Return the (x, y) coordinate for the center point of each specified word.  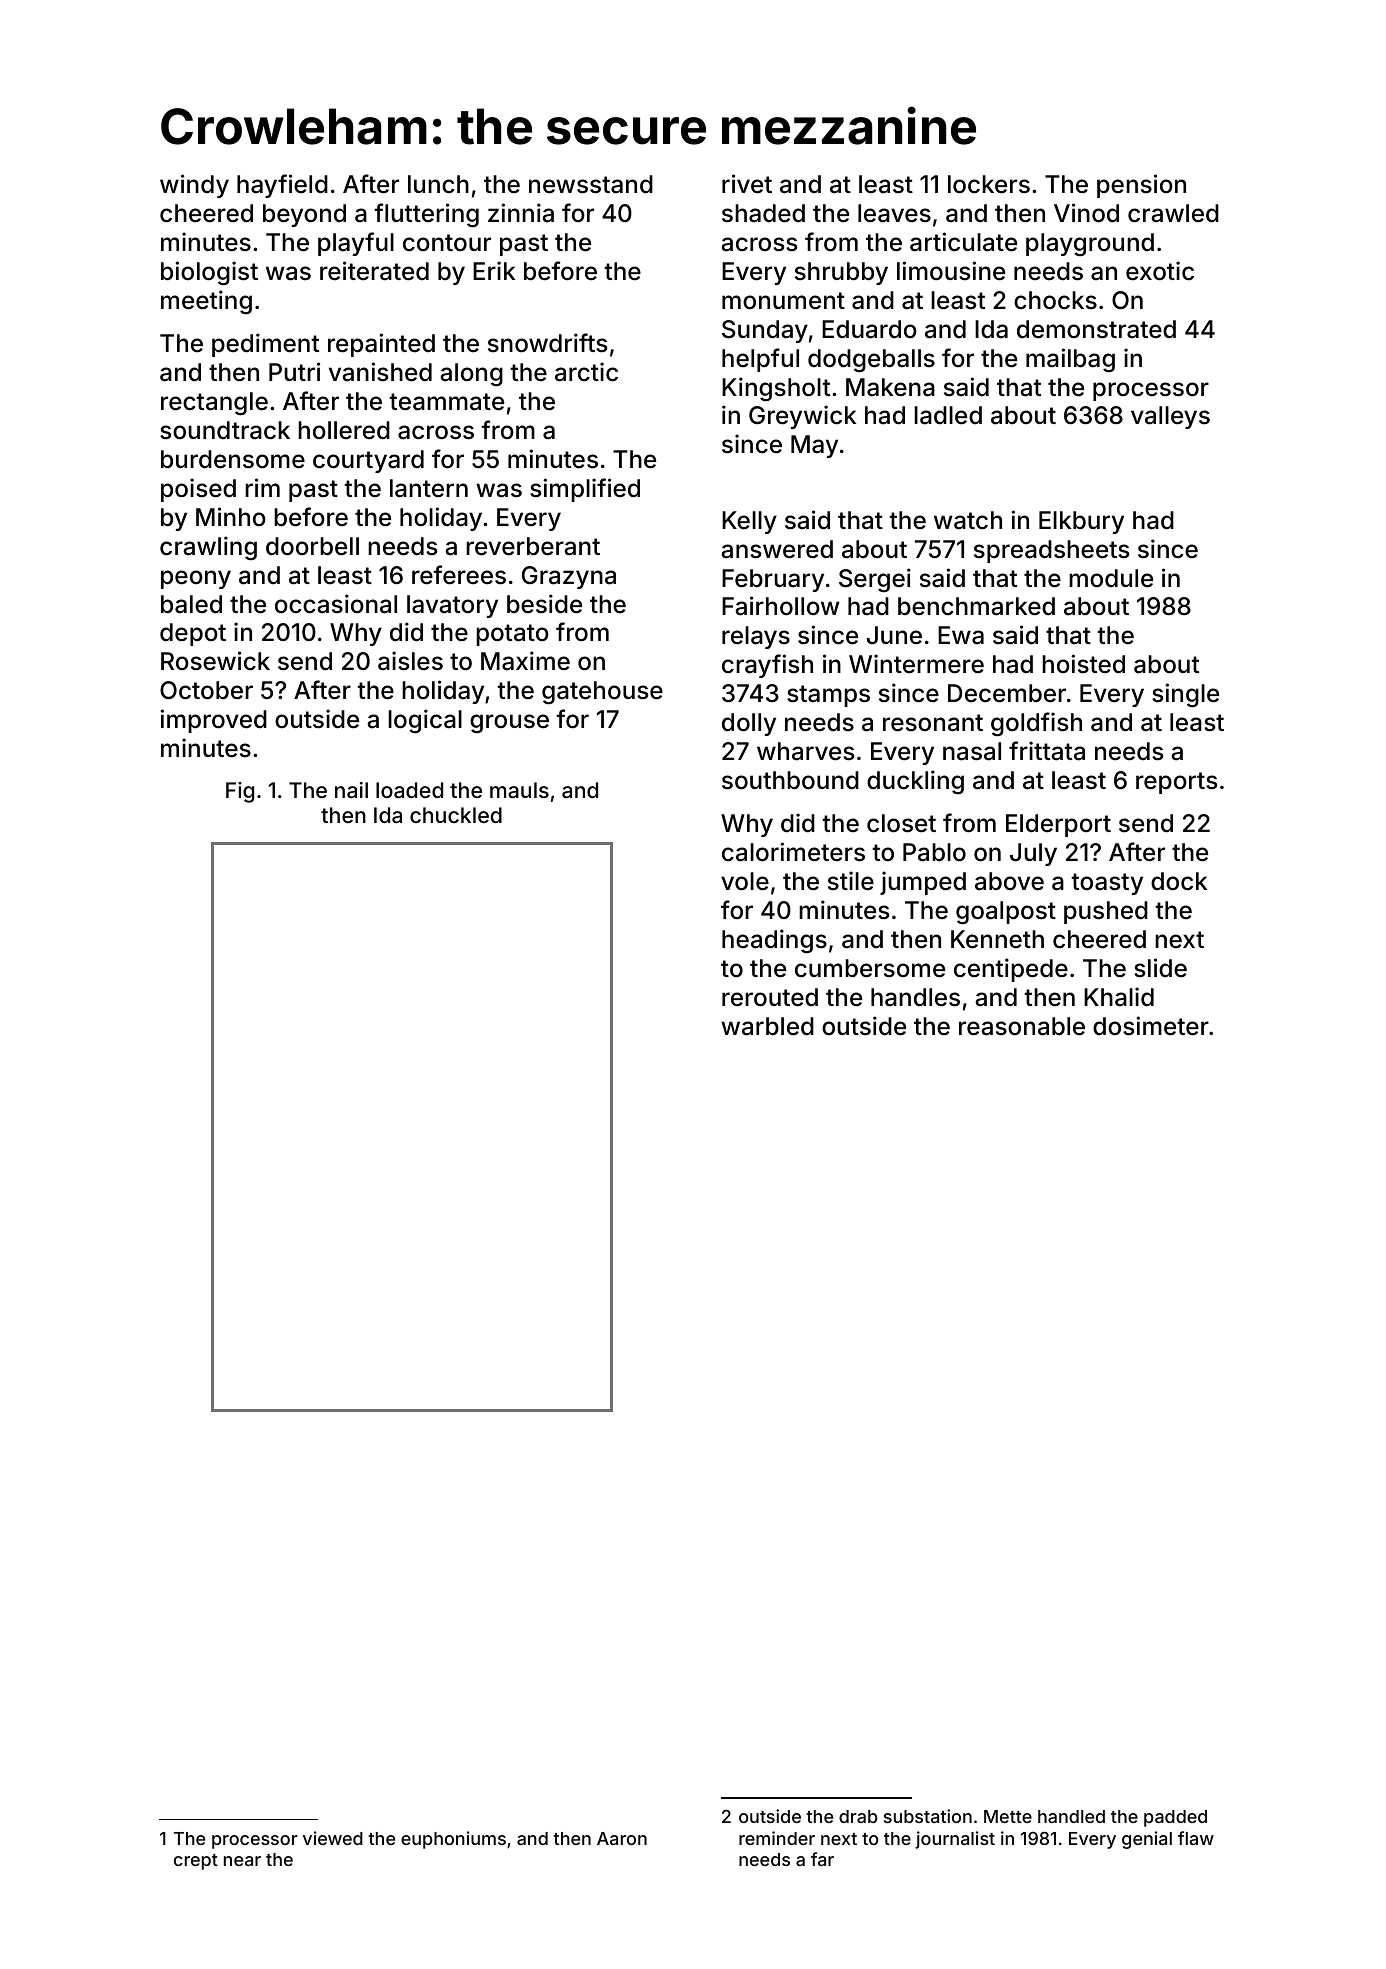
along (471, 374)
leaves (894, 213)
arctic (586, 372)
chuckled (456, 815)
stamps (828, 696)
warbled (767, 1026)
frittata (1047, 751)
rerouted (770, 997)
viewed (333, 1838)
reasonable (1022, 1026)
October (206, 690)
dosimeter (1151, 1026)
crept (196, 1862)
